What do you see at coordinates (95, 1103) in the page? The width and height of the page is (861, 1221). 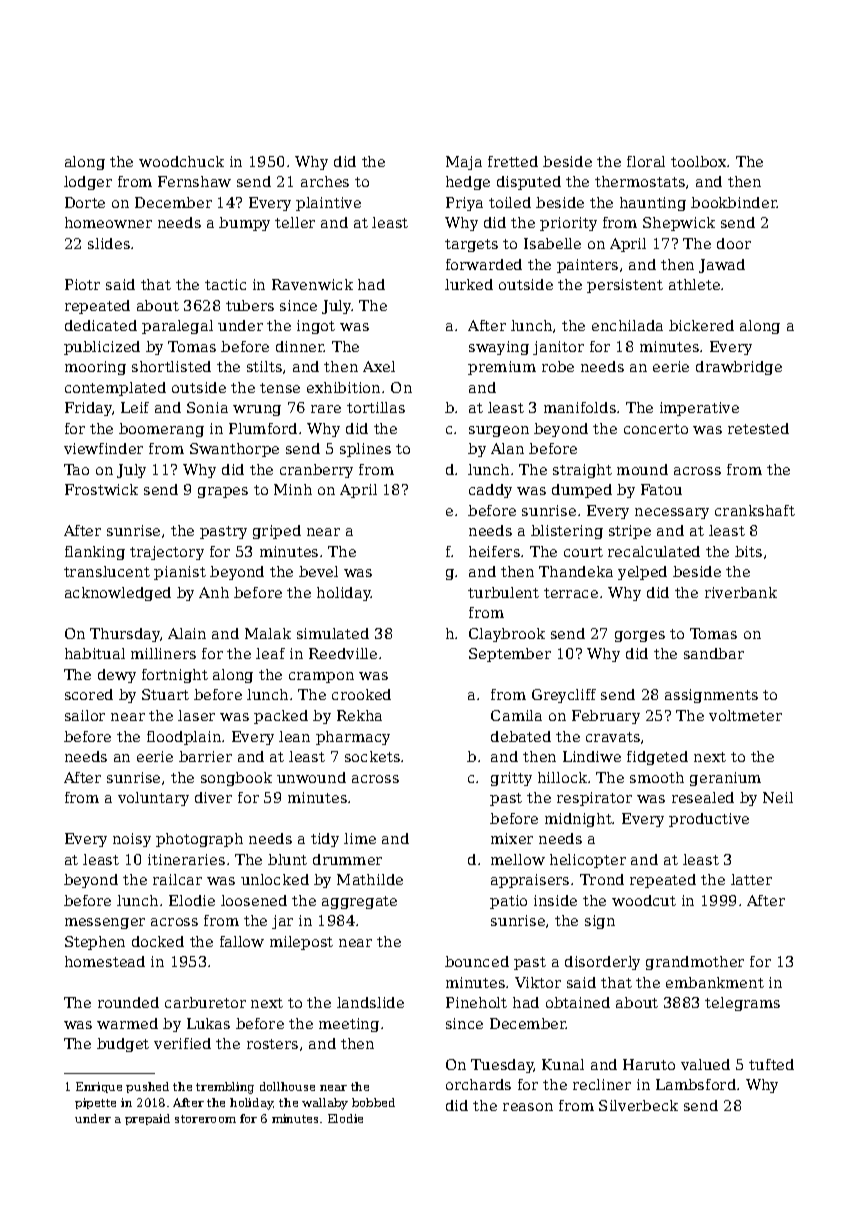 I see `pipette` at bounding box center [95, 1103].
